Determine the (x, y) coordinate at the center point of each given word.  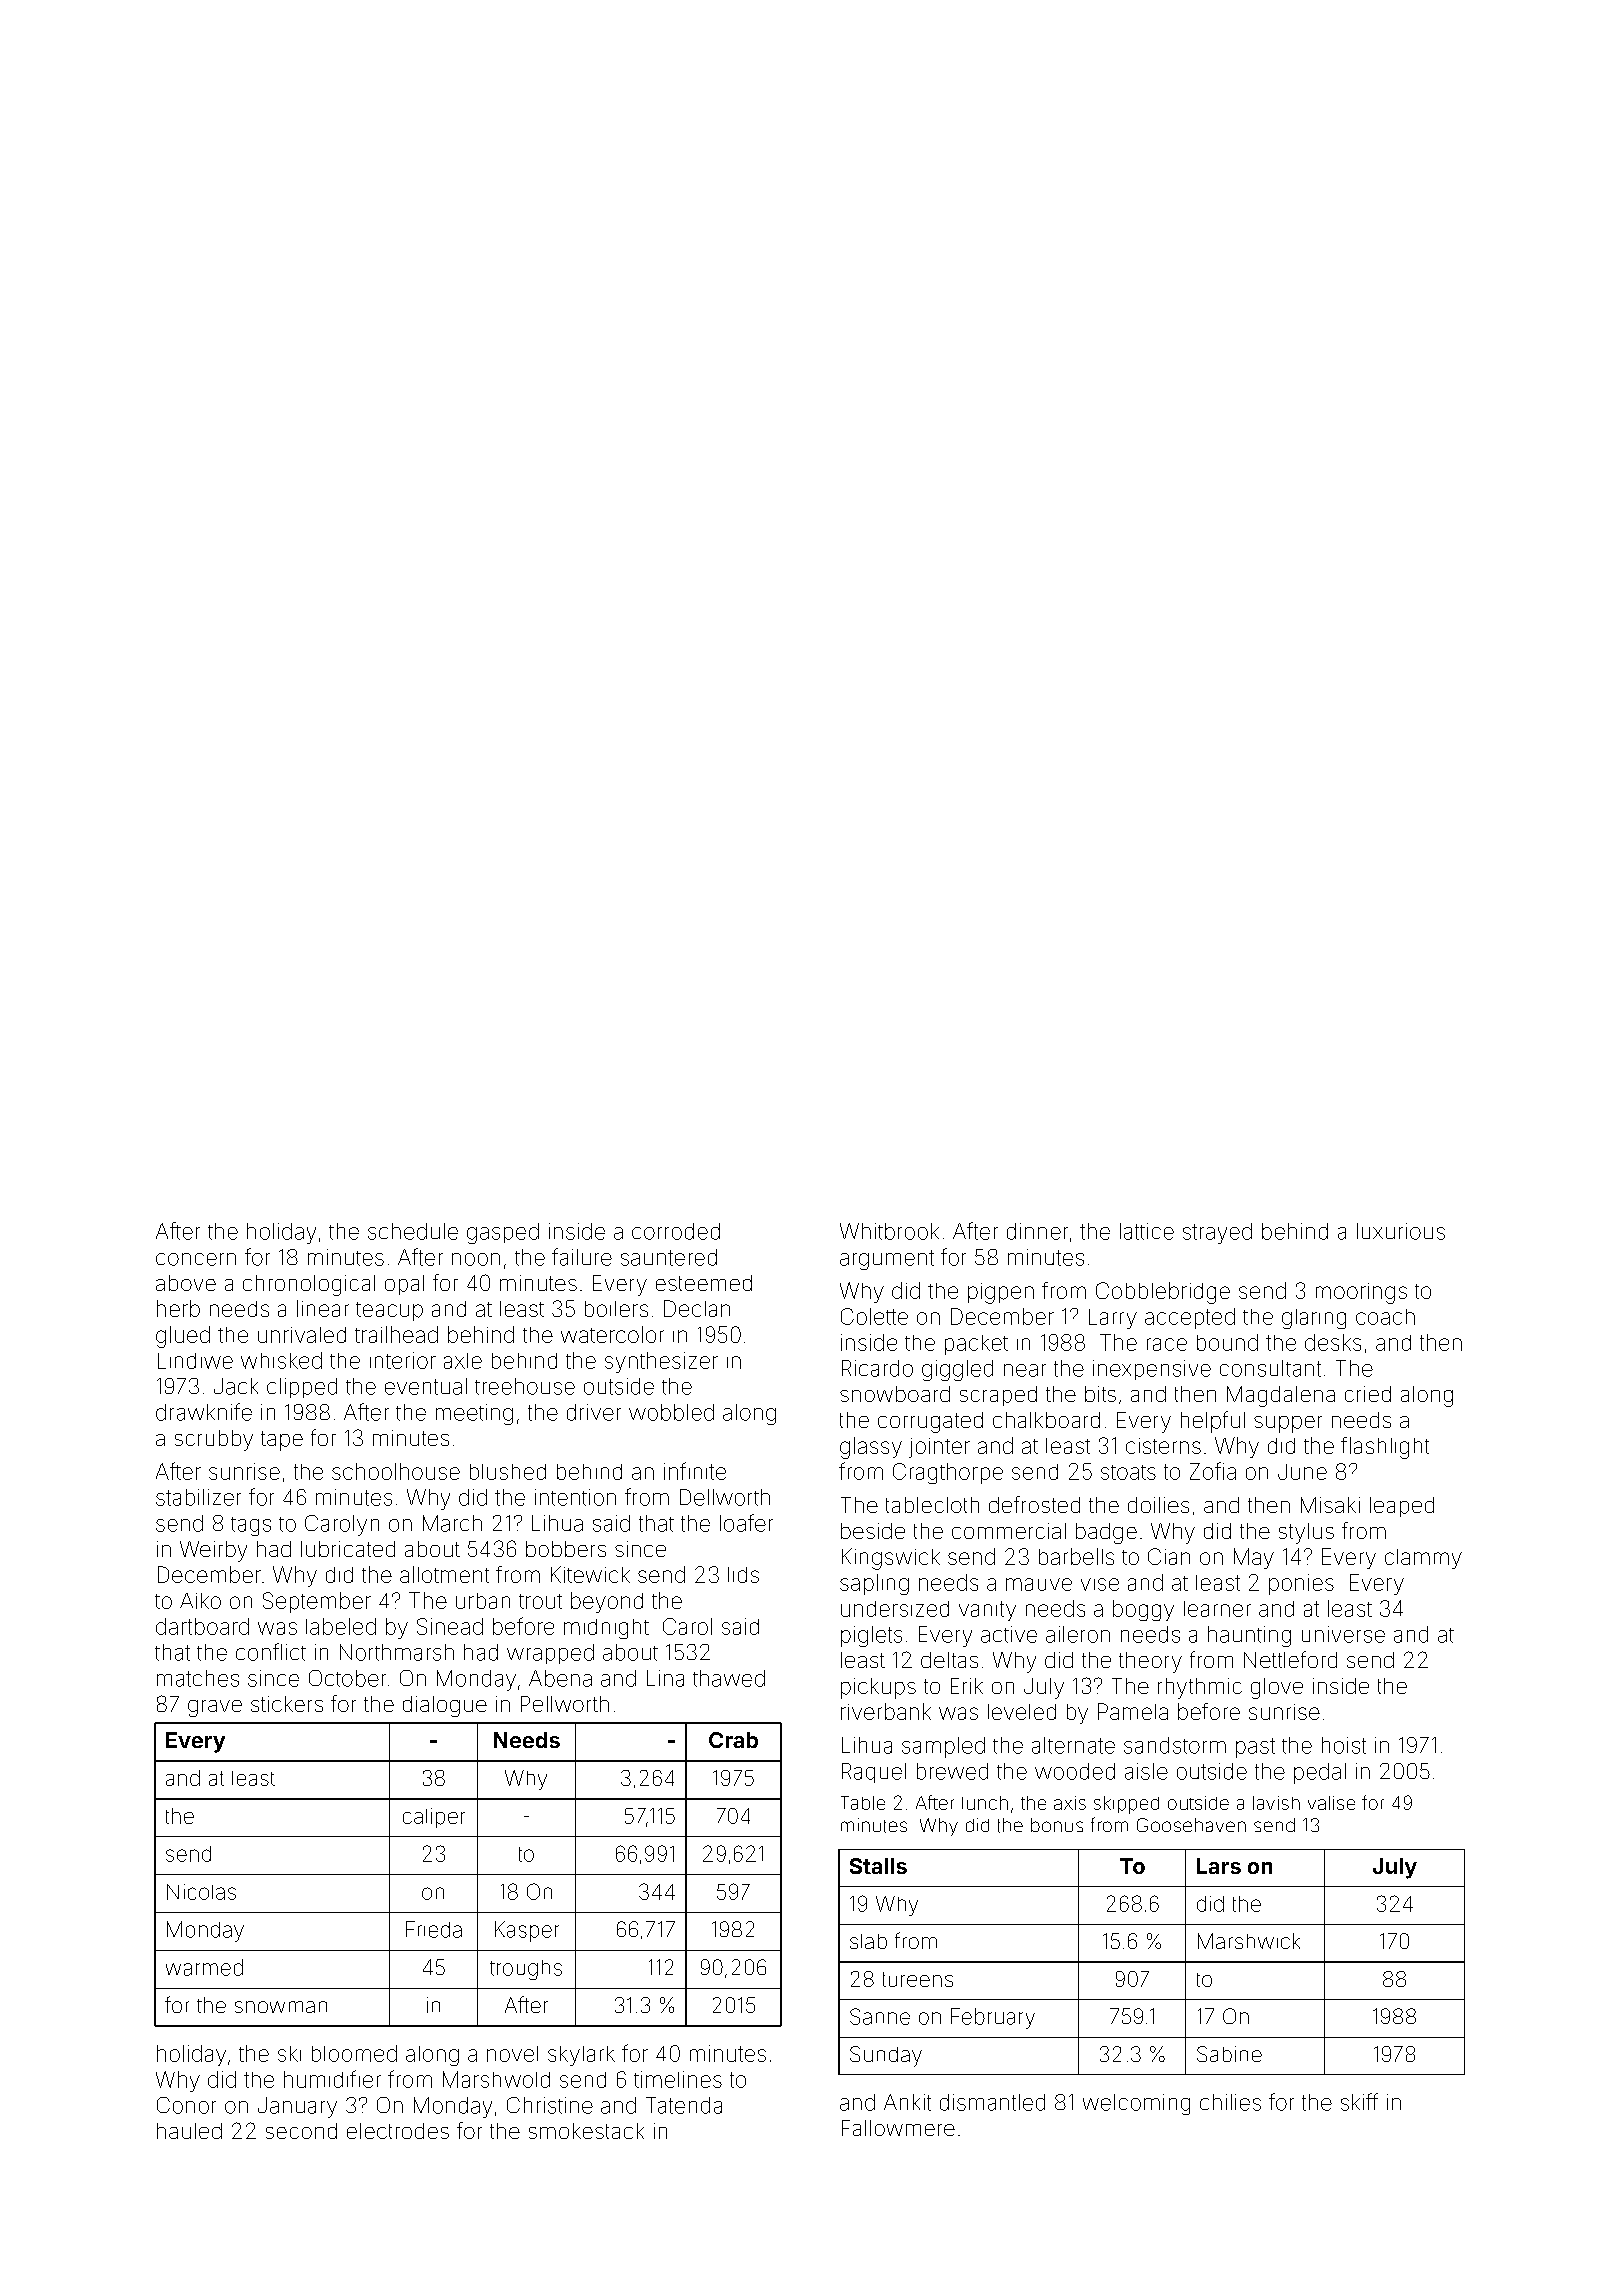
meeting (474, 1414)
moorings (1361, 1293)
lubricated (348, 1549)
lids (743, 1575)
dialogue (445, 1706)
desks (1333, 1342)
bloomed (354, 2053)
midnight (606, 1629)
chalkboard (1046, 1420)
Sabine (1229, 2054)
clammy (1423, 1559)
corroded (676, 1231)
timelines (678, 2079)
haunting (1249, 1636)
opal (404, 1285)
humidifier (332, 2079)
